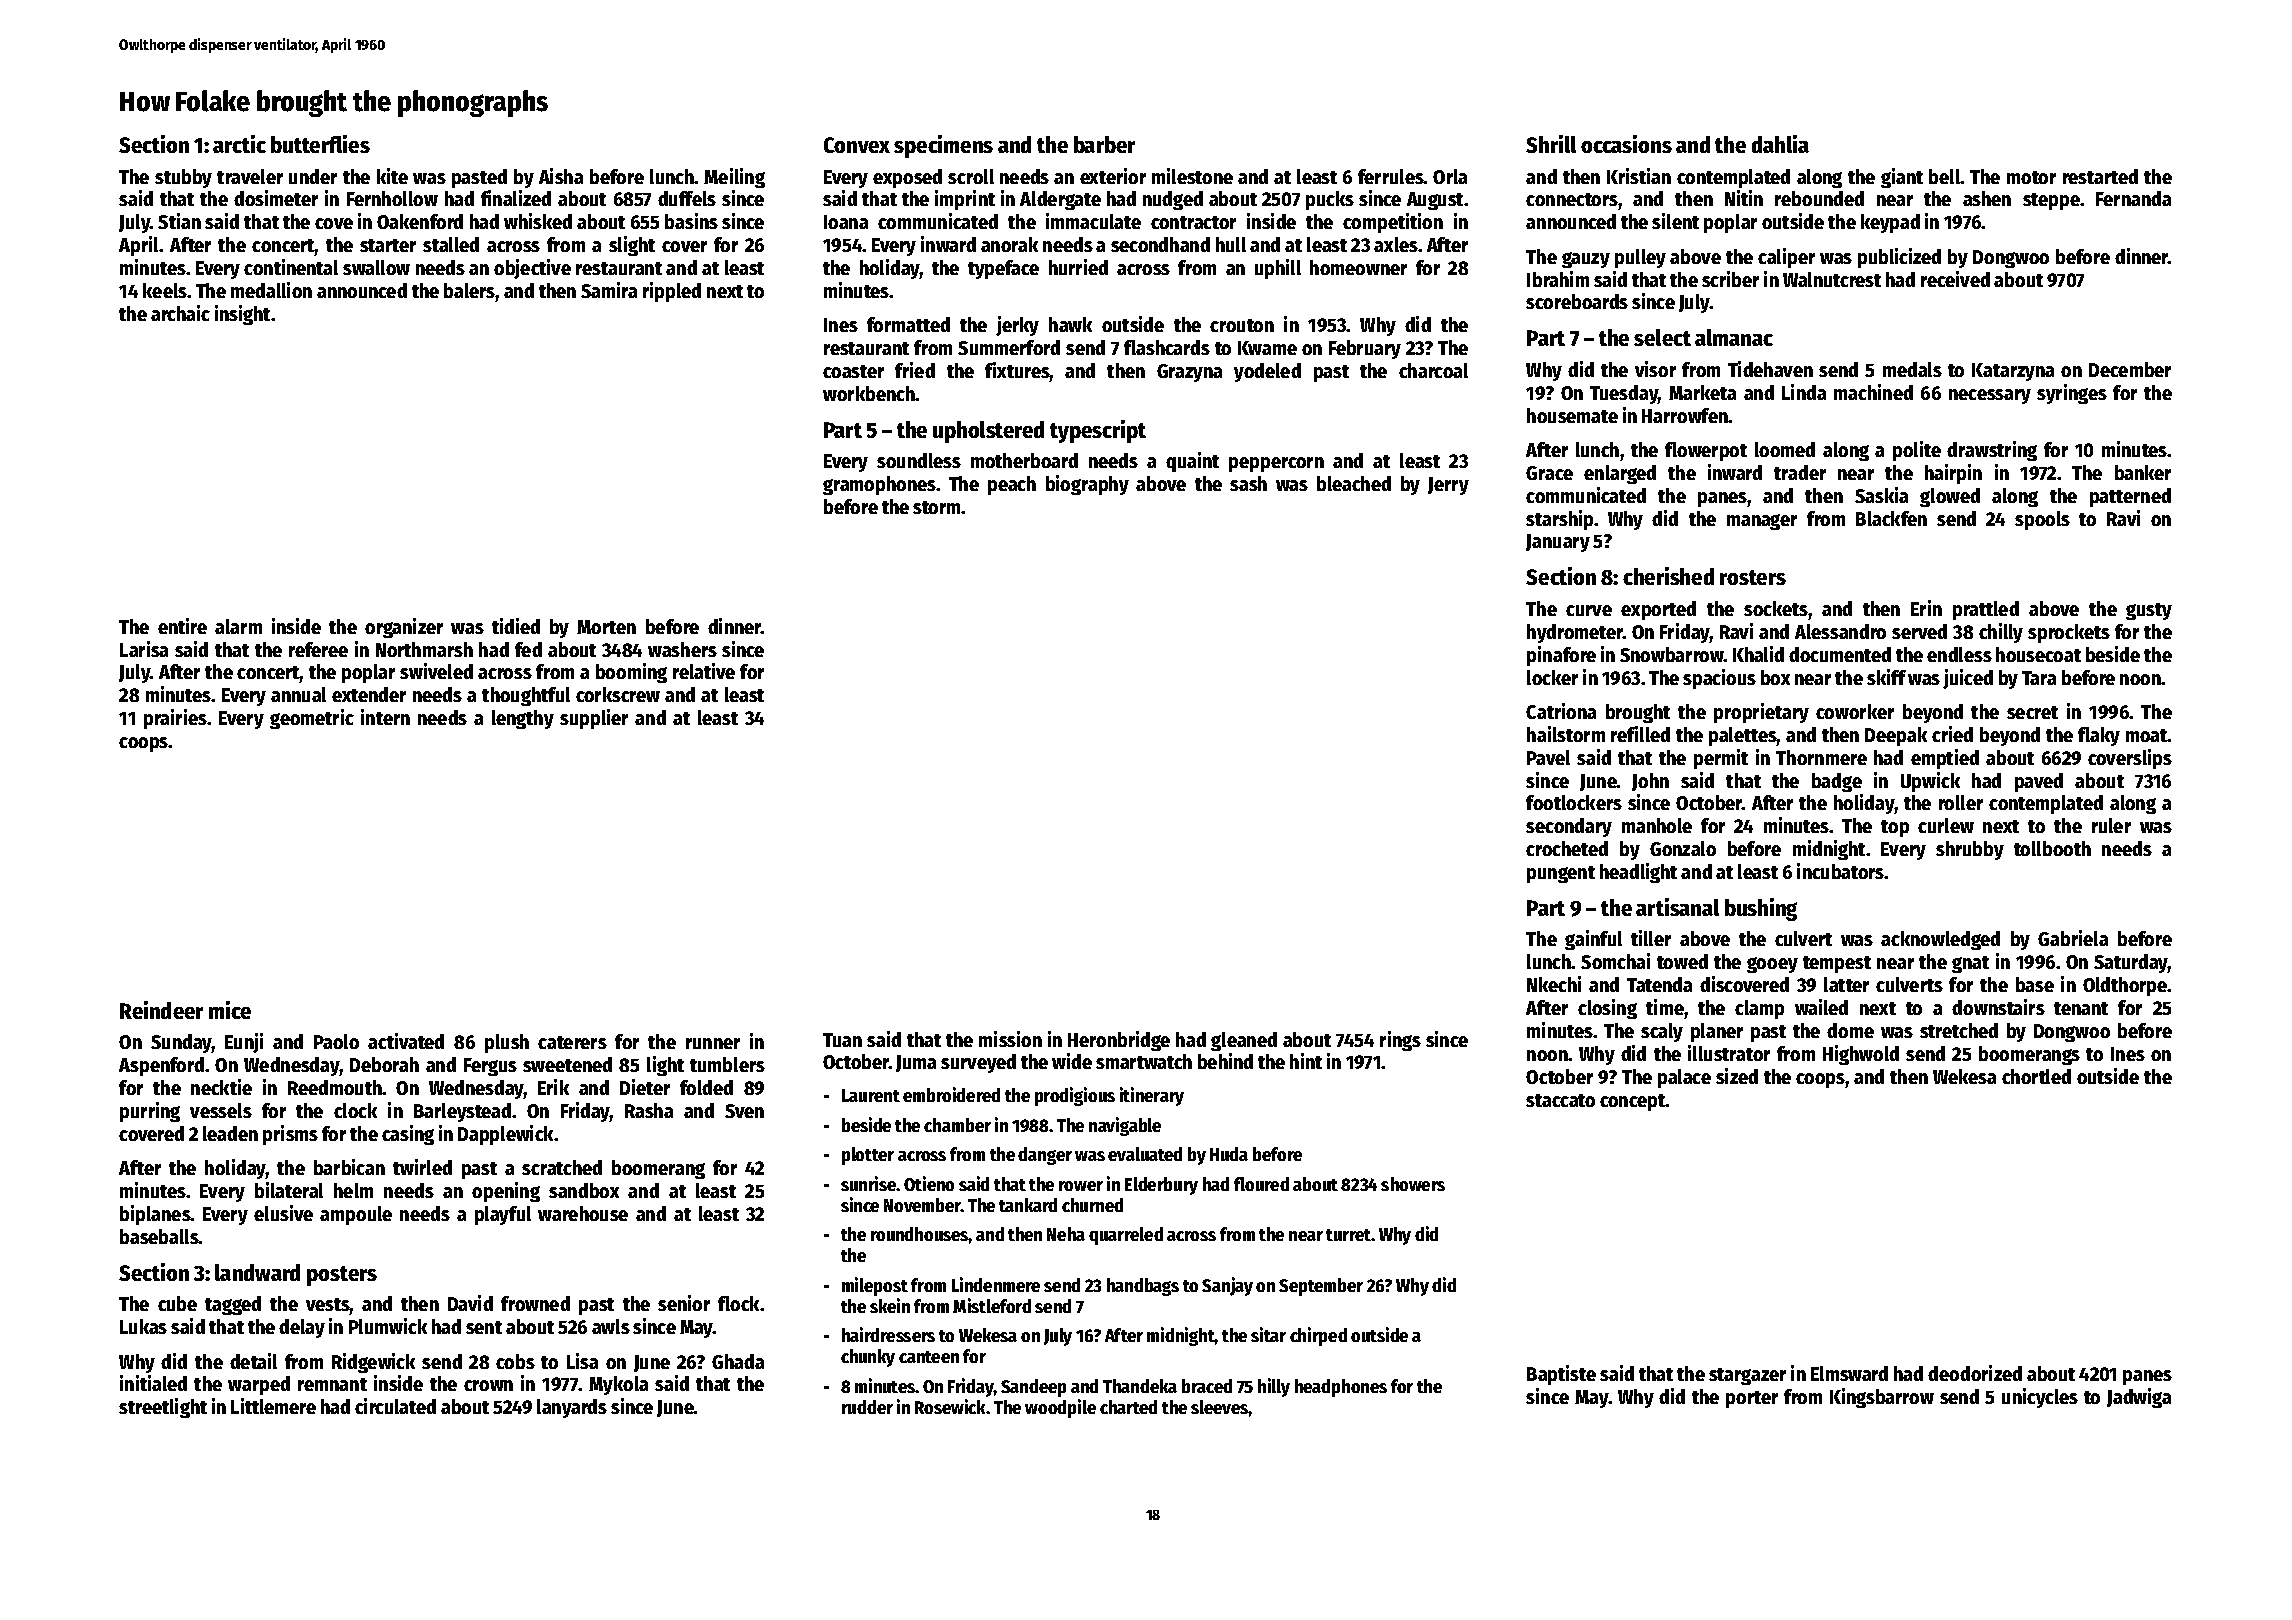  What do you see at coordinates (684, 1303) in the screenshot?
I see `senior` at bounding box center [684, 1303].
